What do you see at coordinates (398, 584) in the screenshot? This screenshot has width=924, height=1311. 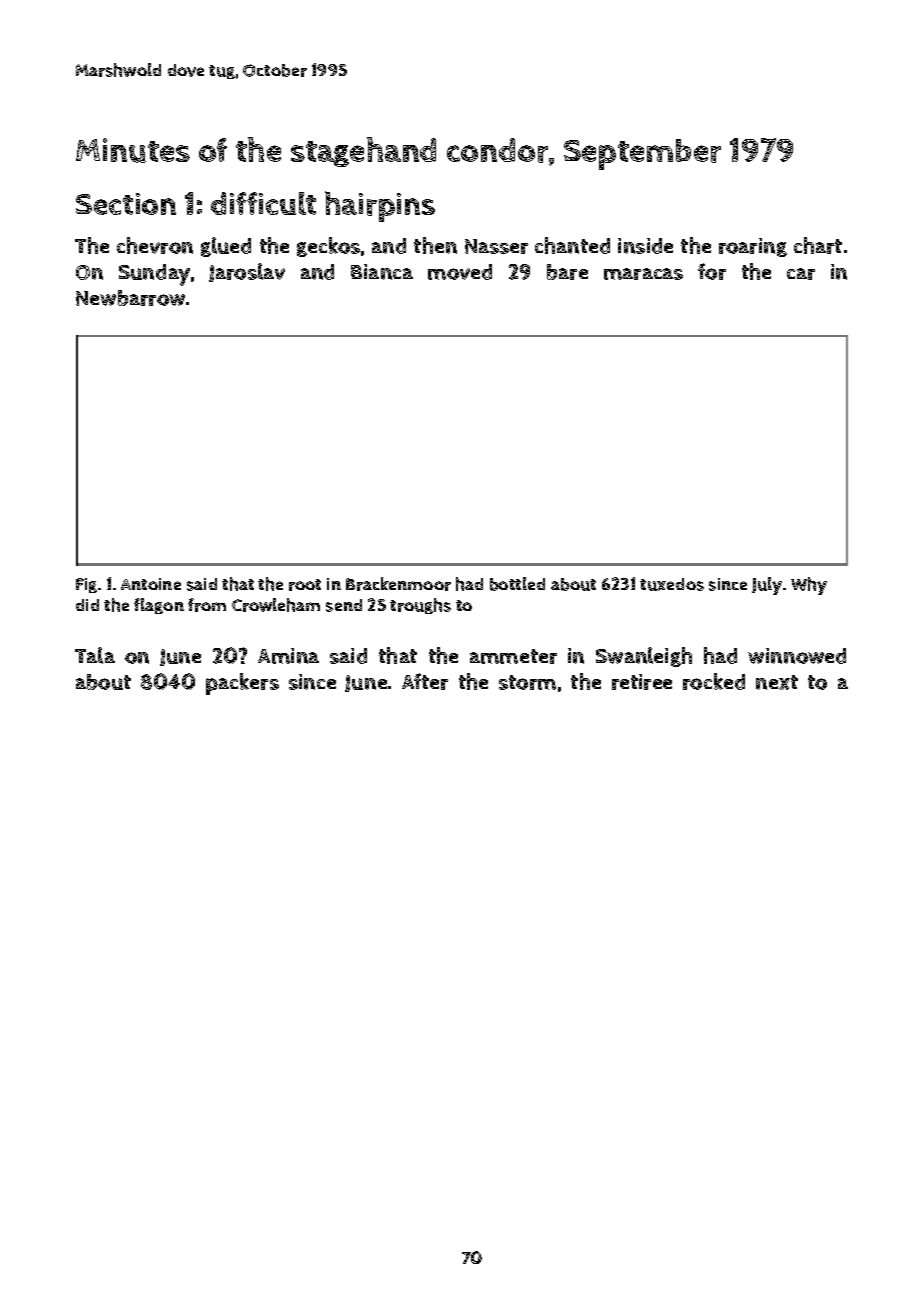 I see `Brackenmoor` at bounding box center [398, 584].
